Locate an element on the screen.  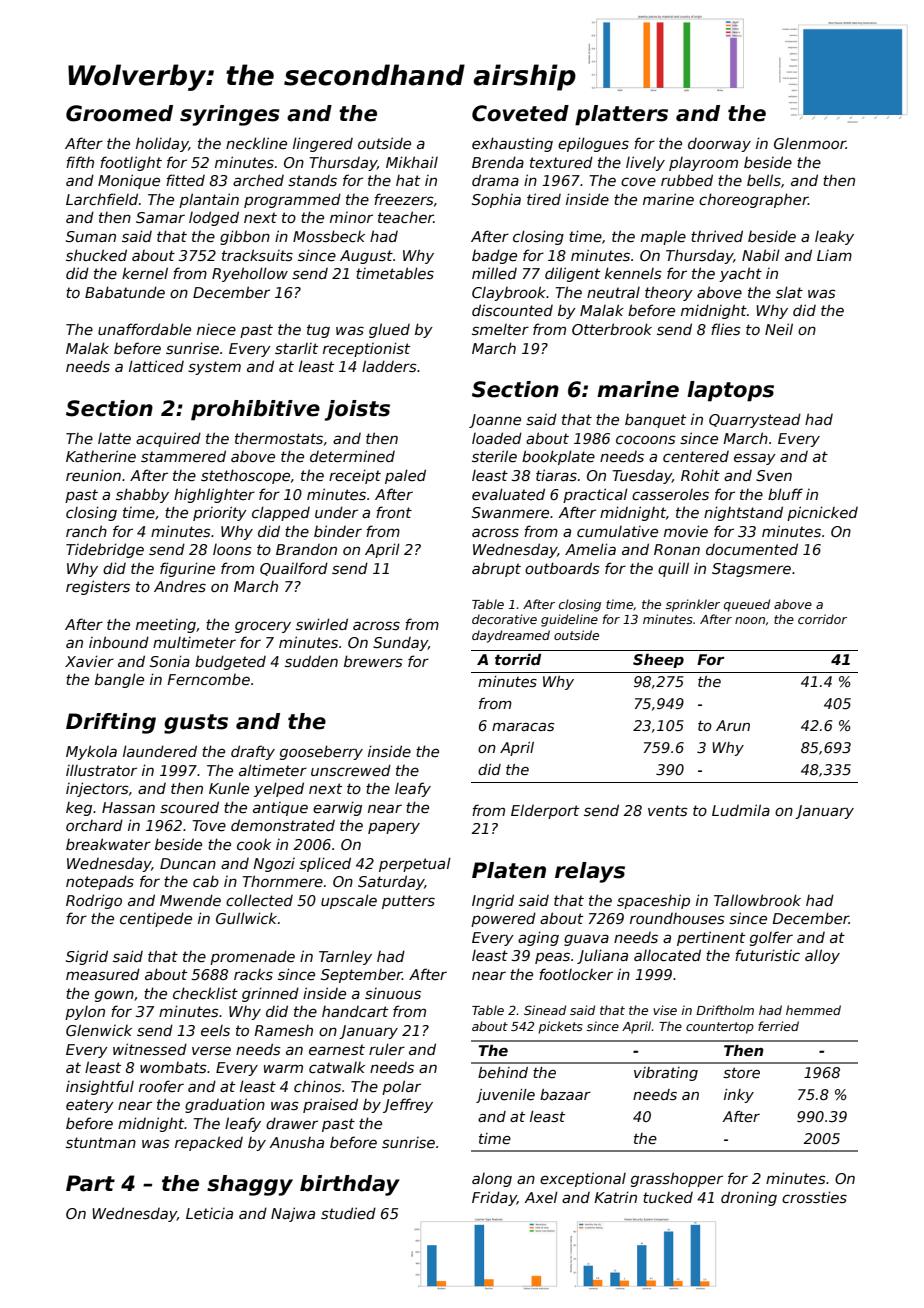
sinuous is located at coordinates (393, 993).
